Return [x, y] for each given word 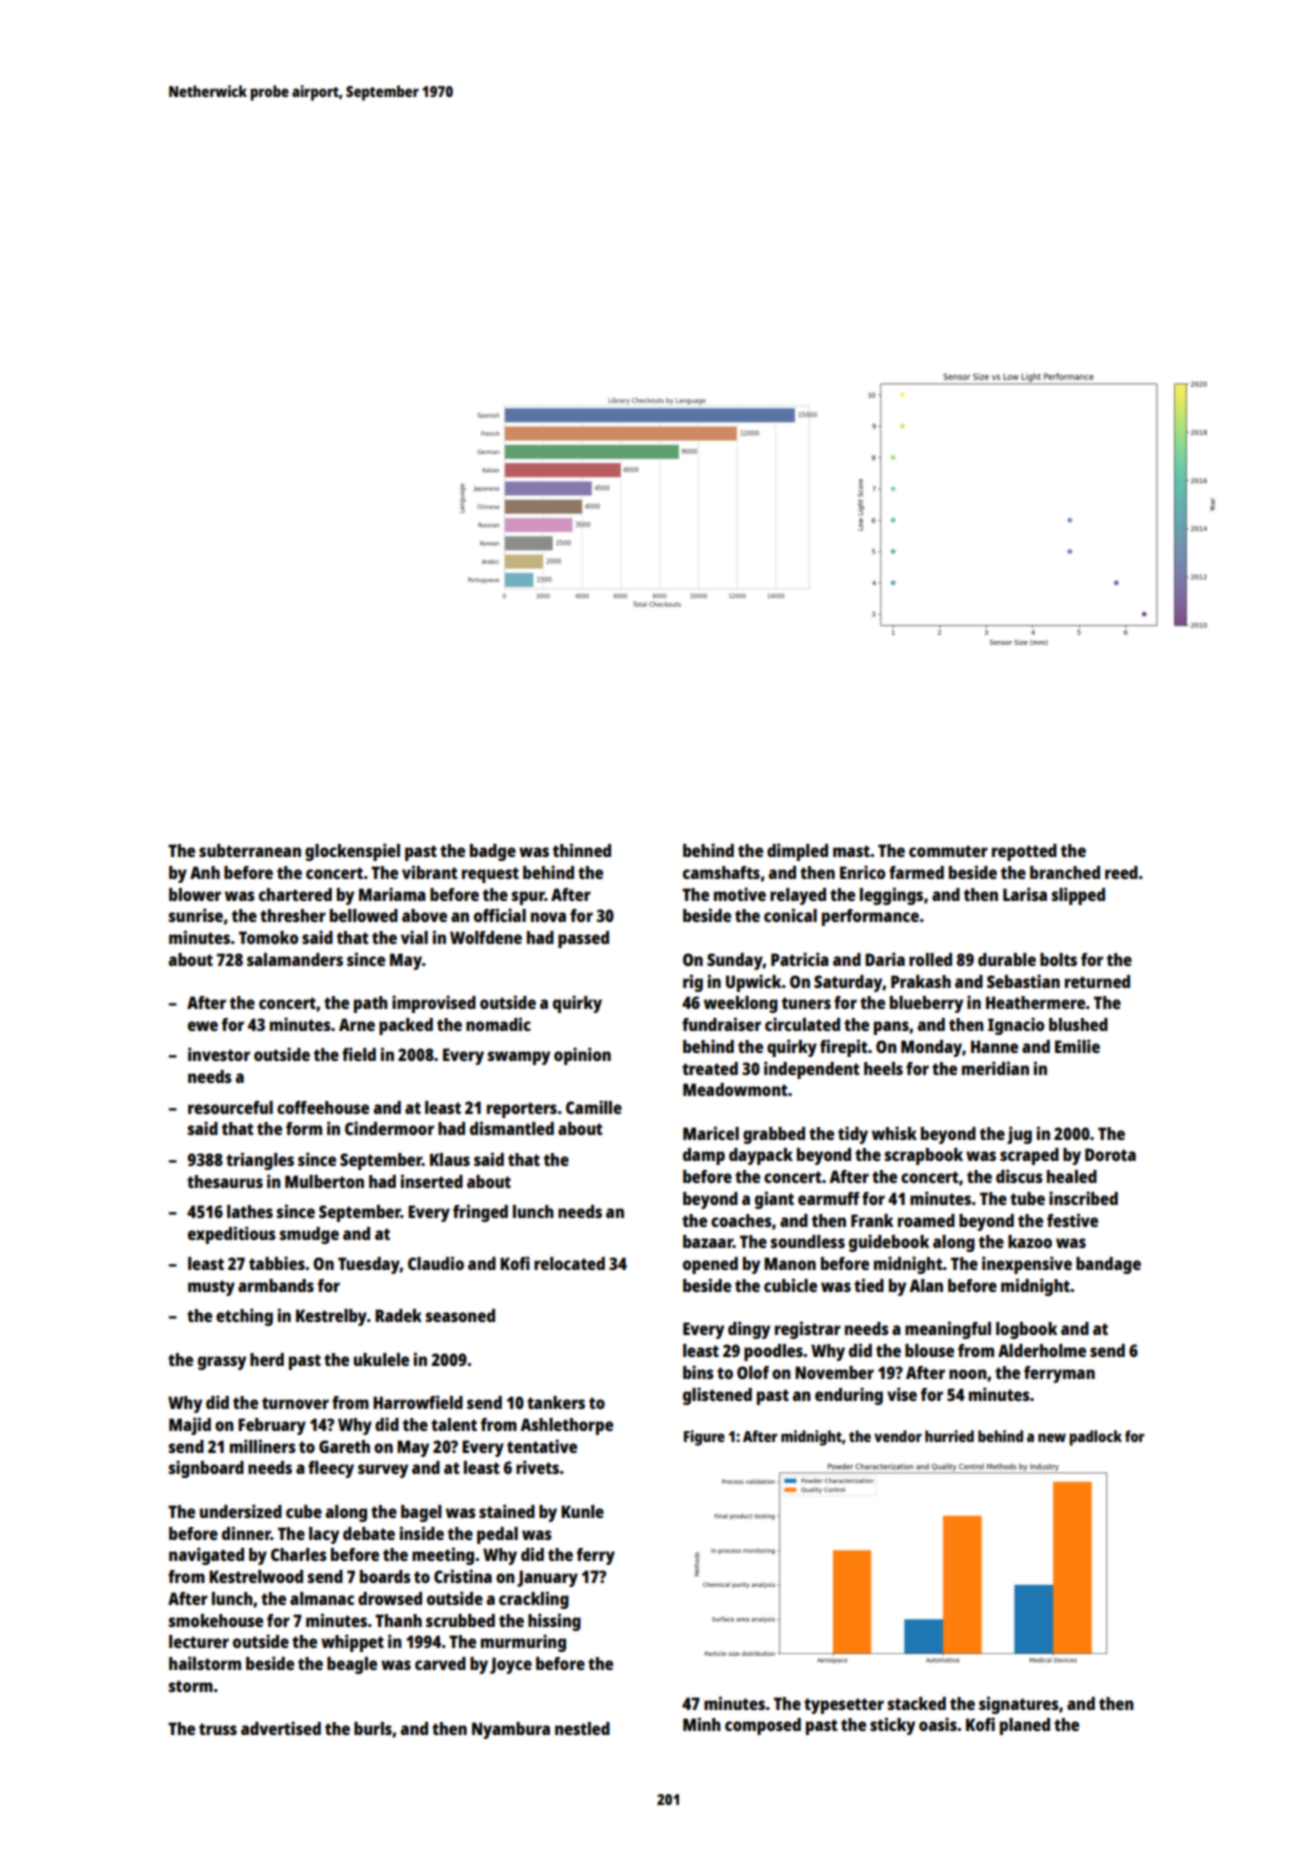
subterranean [250, 850]
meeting [443, 1556]
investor [219, 1054]
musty [211, 1288]
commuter [948, 851]
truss [218, 1729]
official [500, 915]
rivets [537, 1467]
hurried [949, 1436]
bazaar [708, 1241]
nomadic [498, 1024]
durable [1007, 959]
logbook [1026, 1330]
